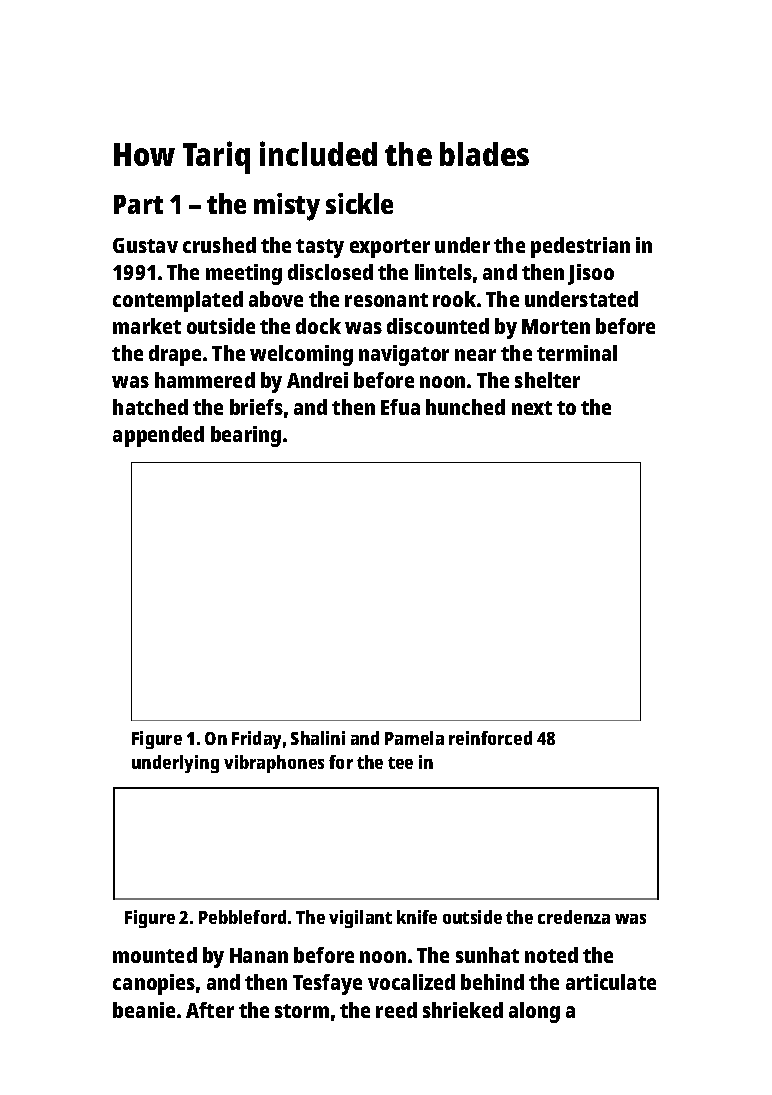 The image size is (772, 1095). What do you see at coordinates (242, 917) in the page?
I see `Pebbleford` at bounding box center [242, 917].
